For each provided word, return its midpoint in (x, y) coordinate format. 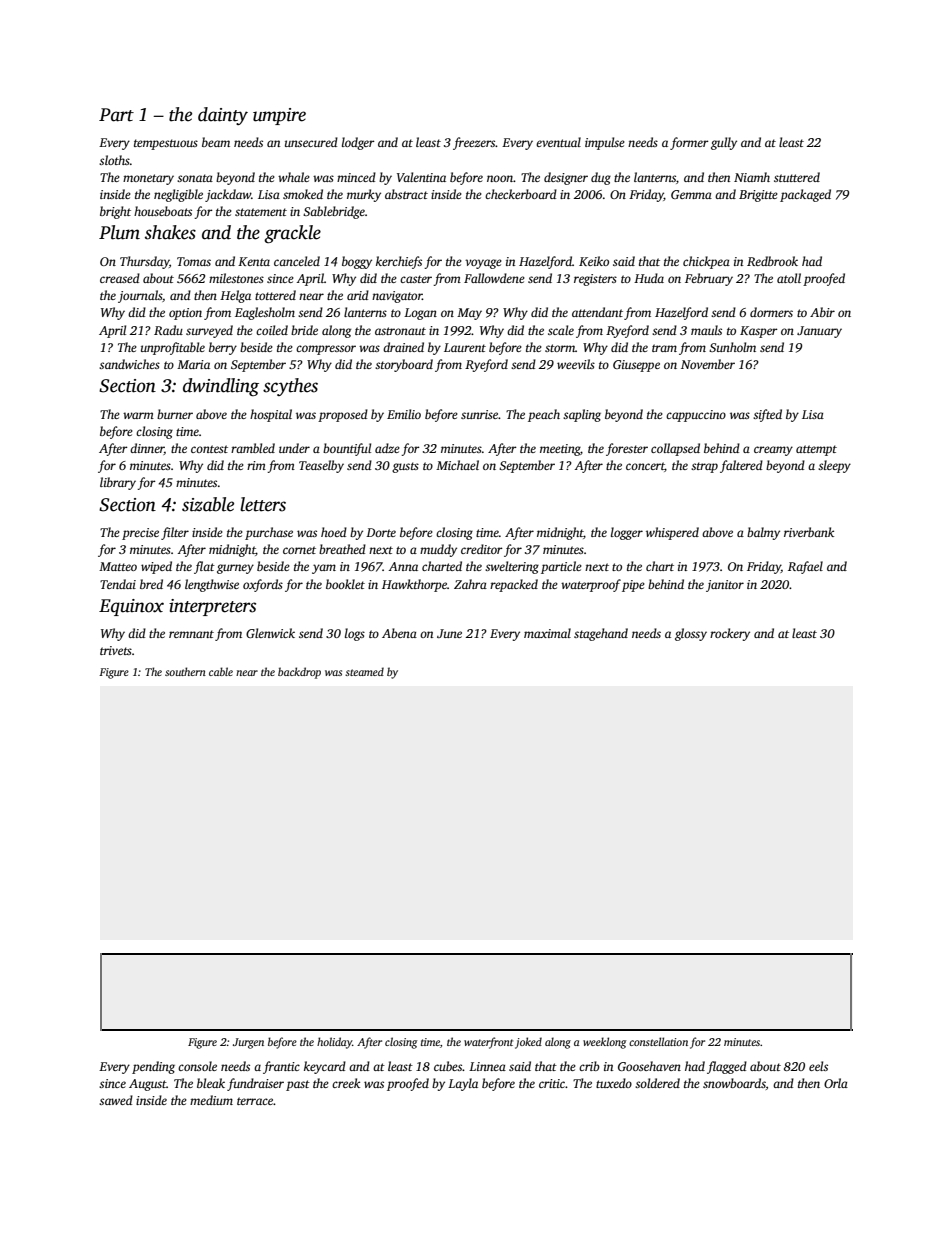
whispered (672, 533)
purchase (269, 533)
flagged (727, 1067)
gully (724, 143)
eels (818, 1066)
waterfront (488, 1043)
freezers (474, 143)
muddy (438, 550)
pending (153, 1067)
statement (261, 212)
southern (185, 671)
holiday (334, 1043)
